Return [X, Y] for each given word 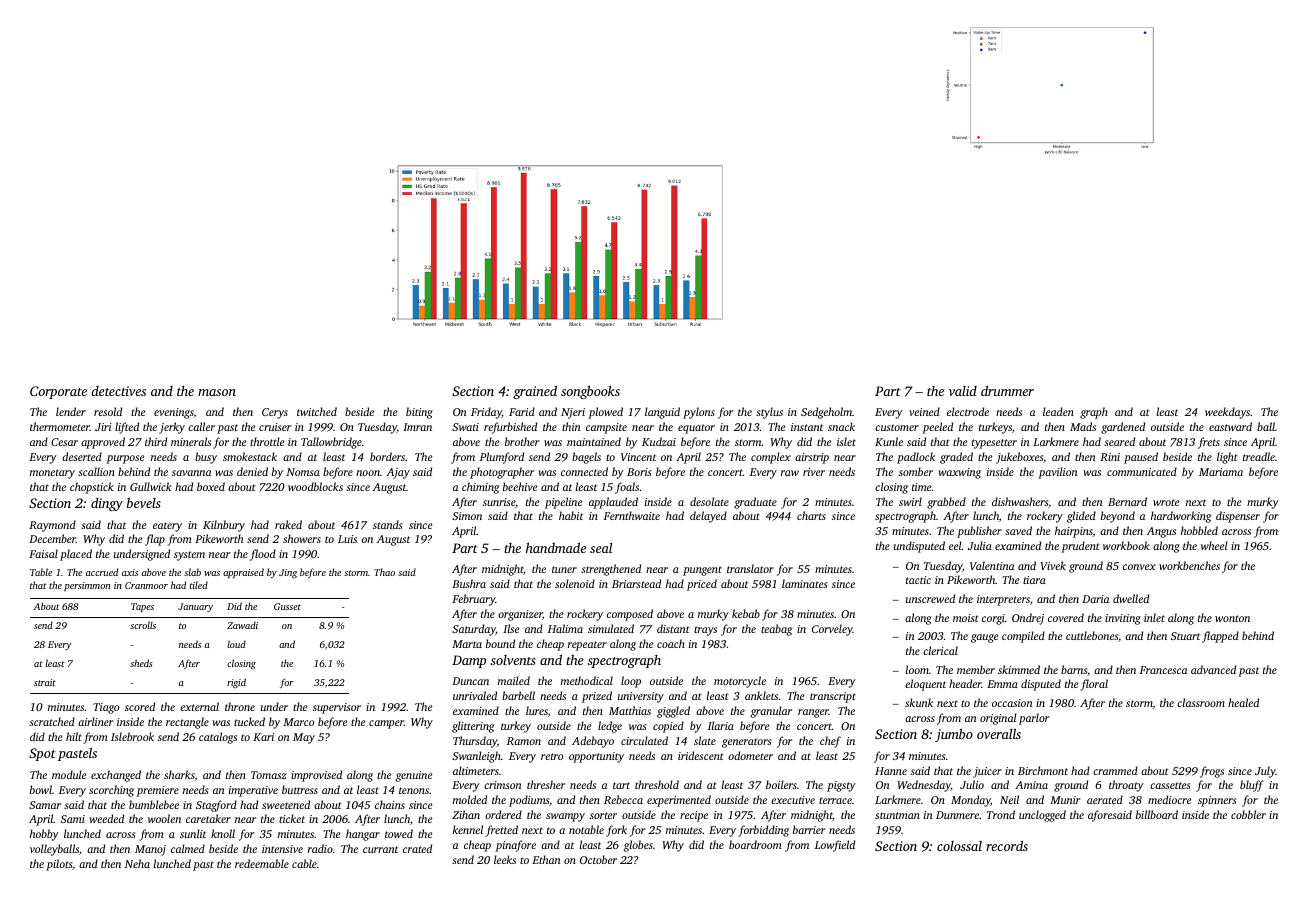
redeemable [262, 863]
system [189, 556]
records [1007, 845]
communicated [1142, 471]
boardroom [755, 844]
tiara [1034, 580]
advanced [1213, 669]
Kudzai [659, 441]
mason [217, 392]
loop [631, 682]
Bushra [469, 583]
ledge [610, 727]
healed [1243, 702]
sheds [141, 663]
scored [140, 706]
